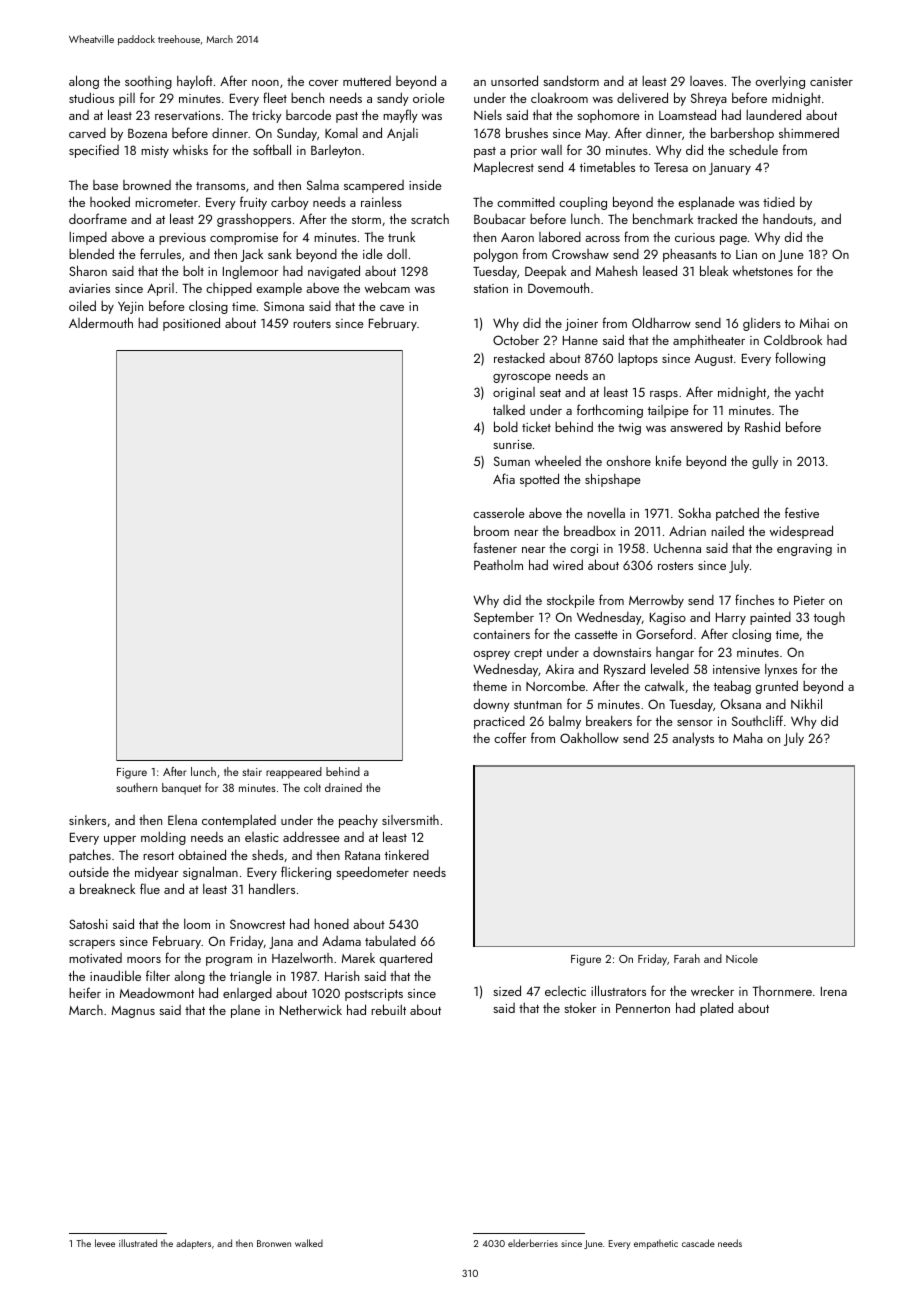  I want to click on inside, so click(425, 184).
